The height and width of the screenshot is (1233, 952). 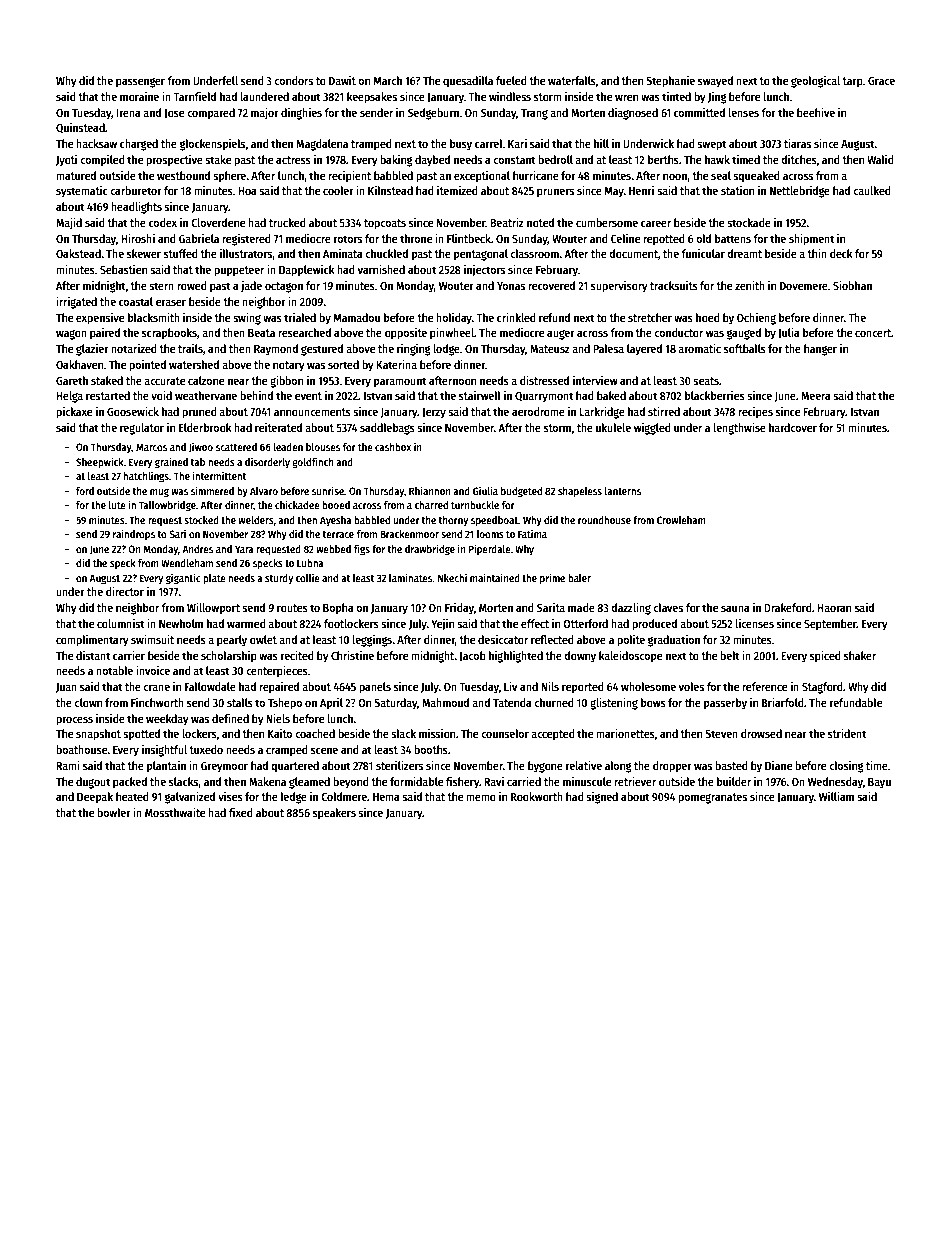 I want to click on classroom, so click(x=534, y=253).
